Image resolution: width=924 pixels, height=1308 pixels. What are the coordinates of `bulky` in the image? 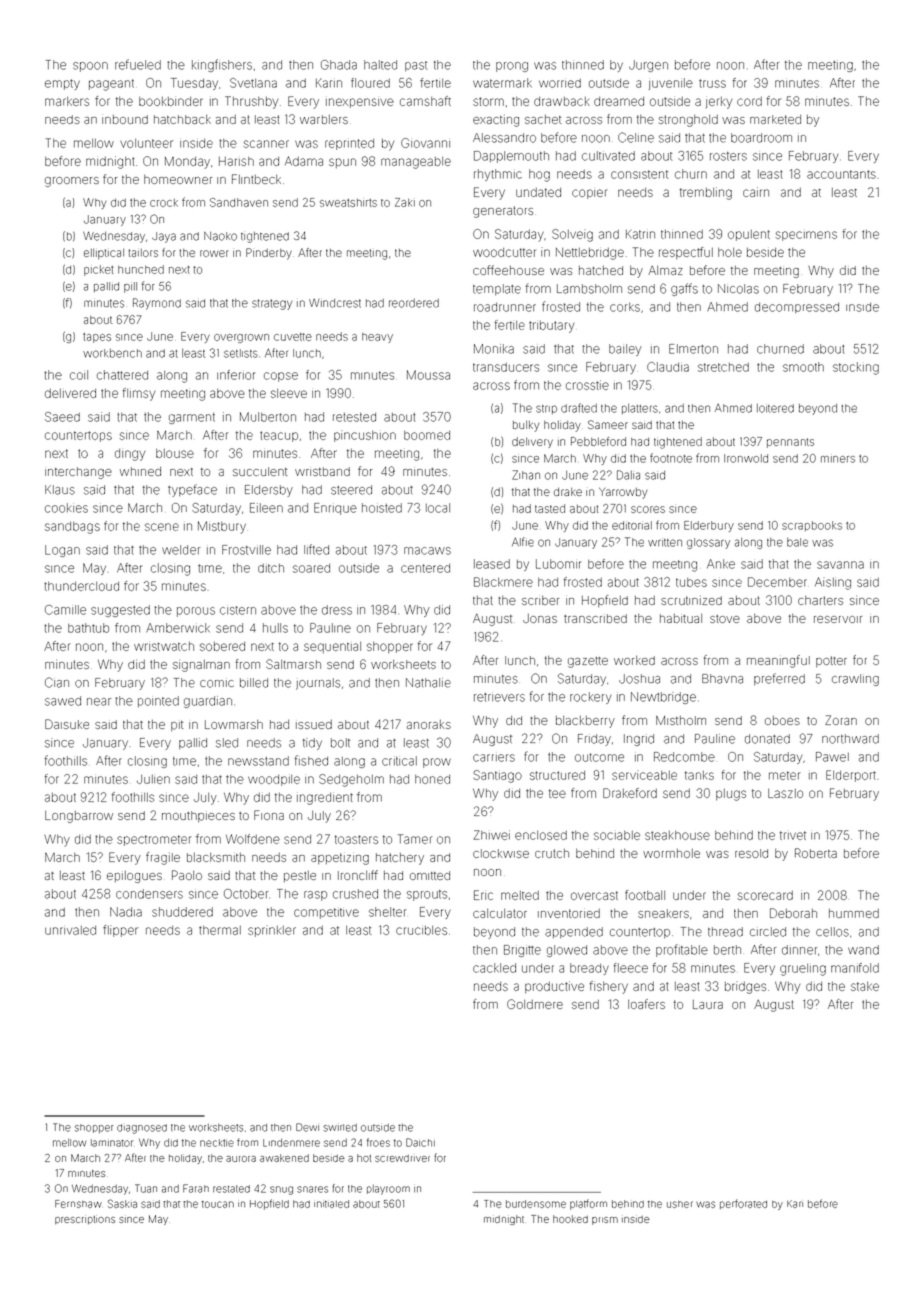 It's located at (526, 426).
